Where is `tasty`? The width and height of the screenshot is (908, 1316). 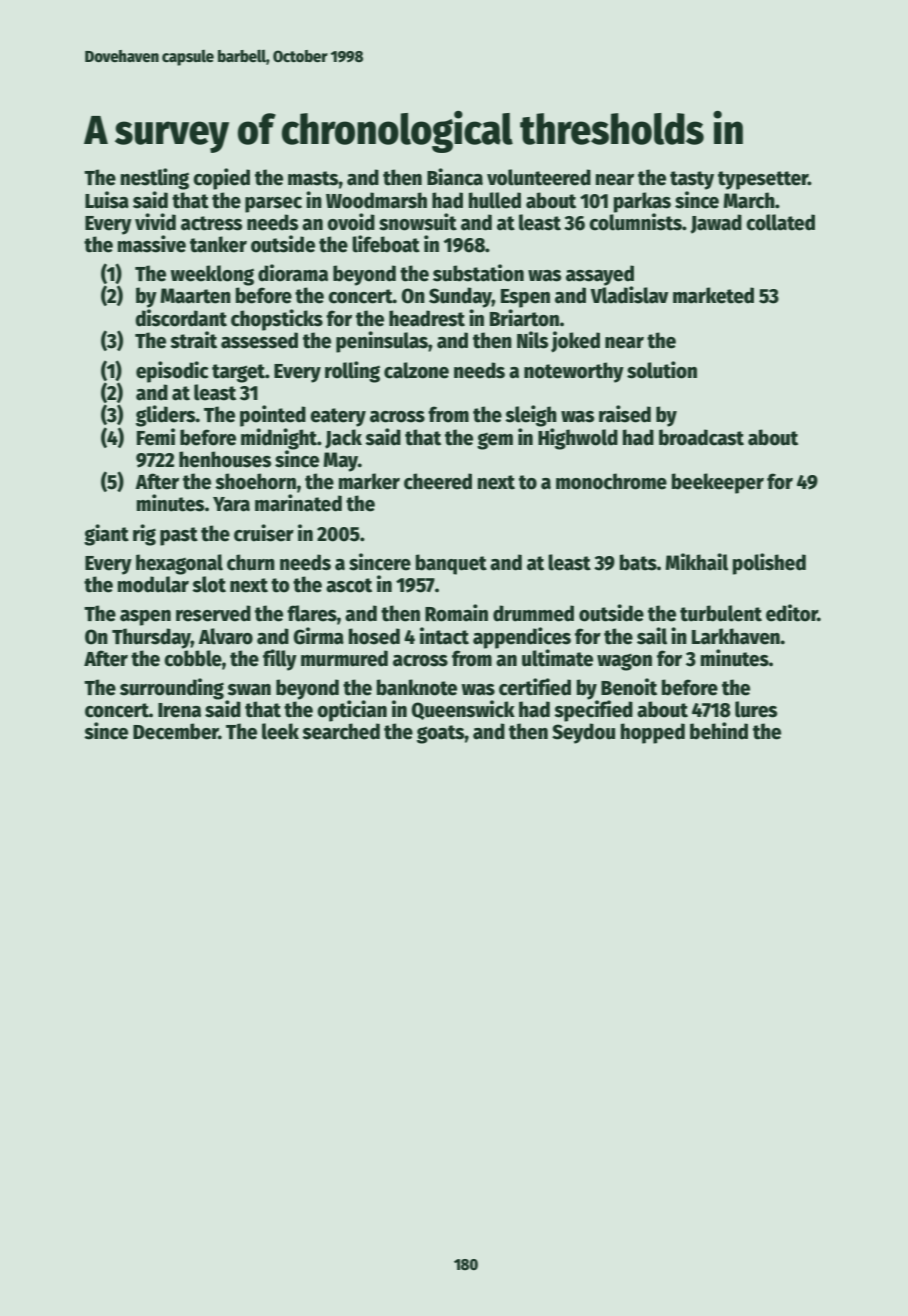 tasty is located at coordinates (692, 180).
